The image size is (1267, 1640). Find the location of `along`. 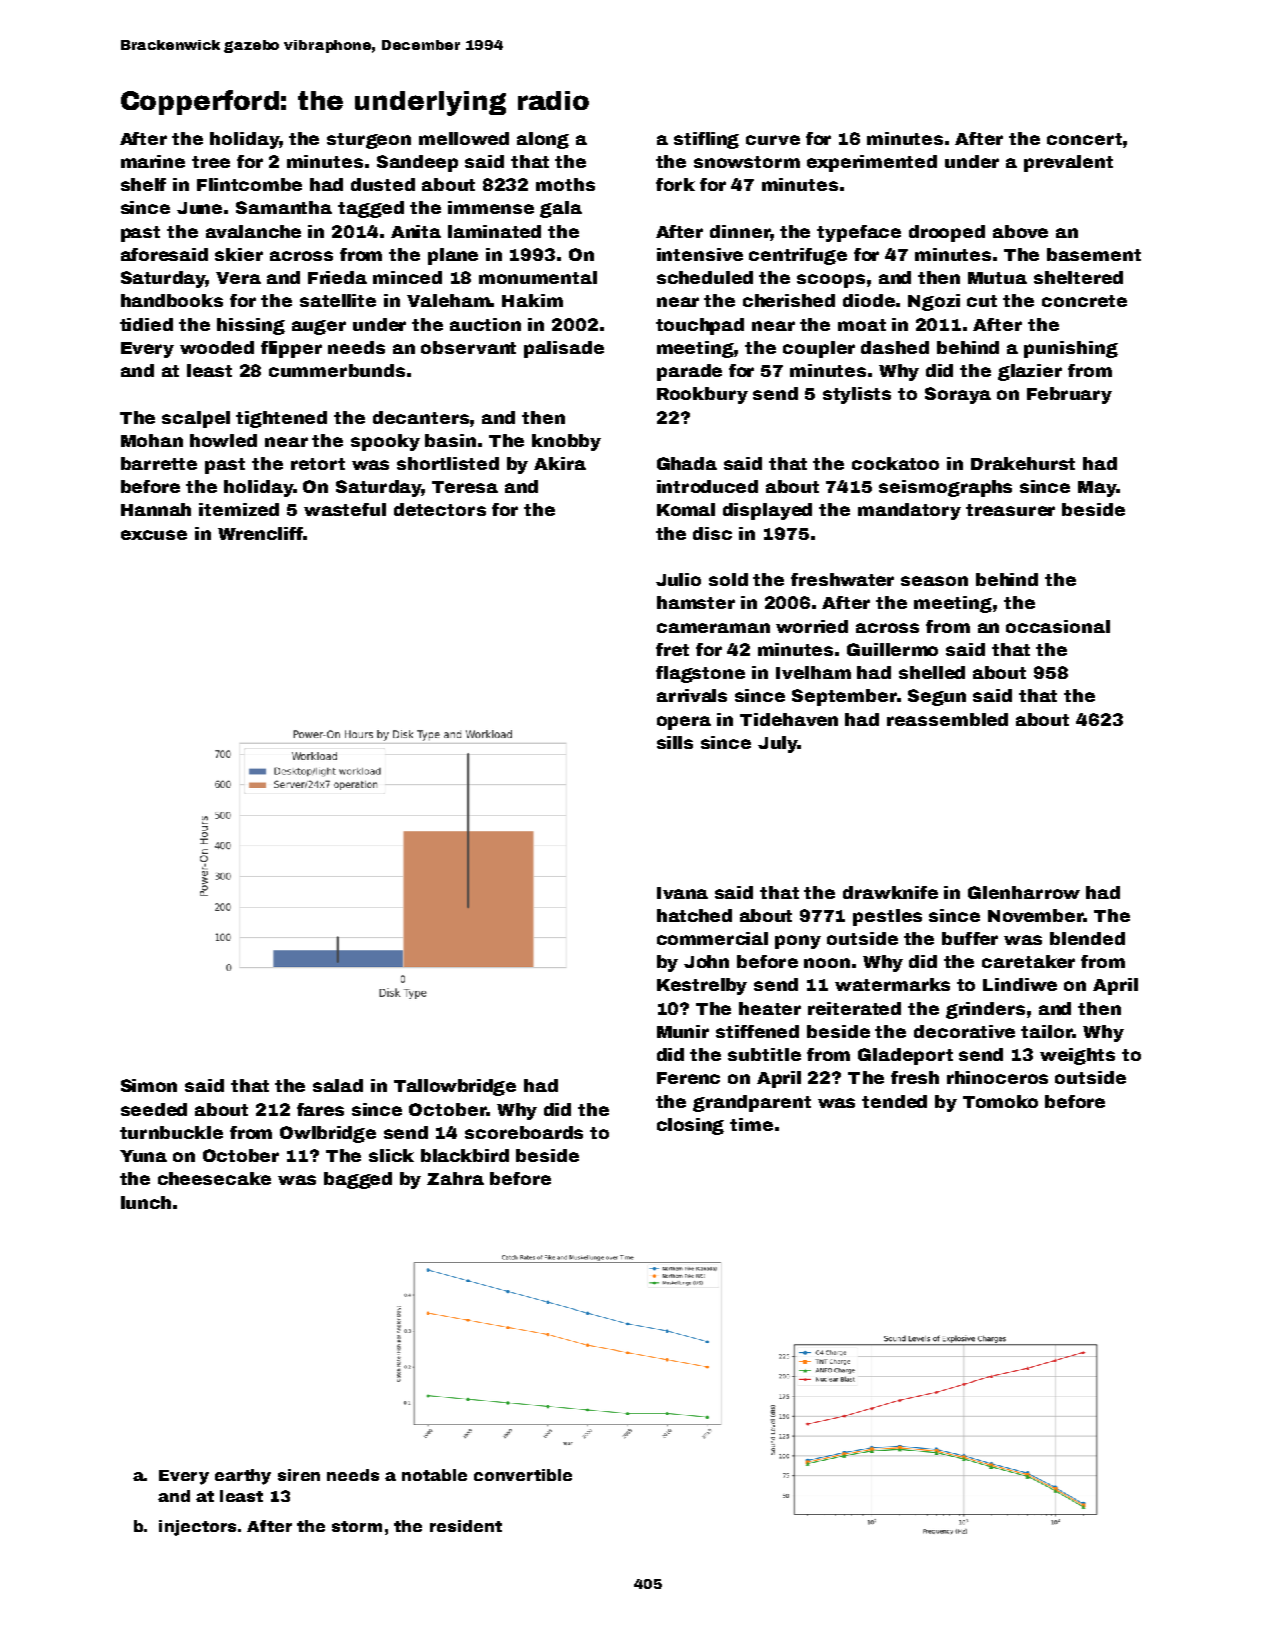

along is located at coordinates (543, 140).
